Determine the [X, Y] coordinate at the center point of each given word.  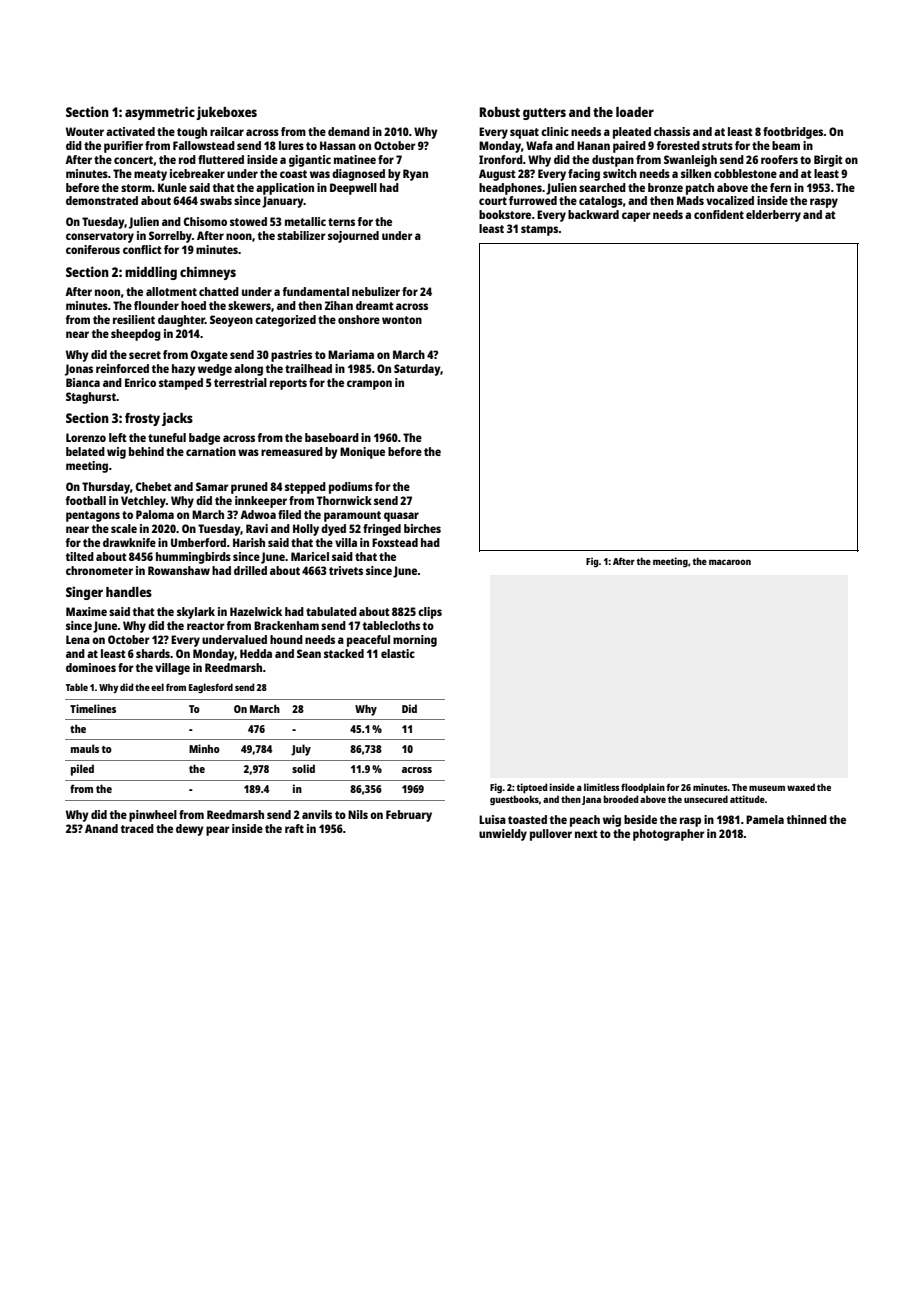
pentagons [93, 516]
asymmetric [160, 113]
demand [349, 131]
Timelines [93, 708]
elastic [398, 653]
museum [767, 788]
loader [635, 112]
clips [430, 613]
